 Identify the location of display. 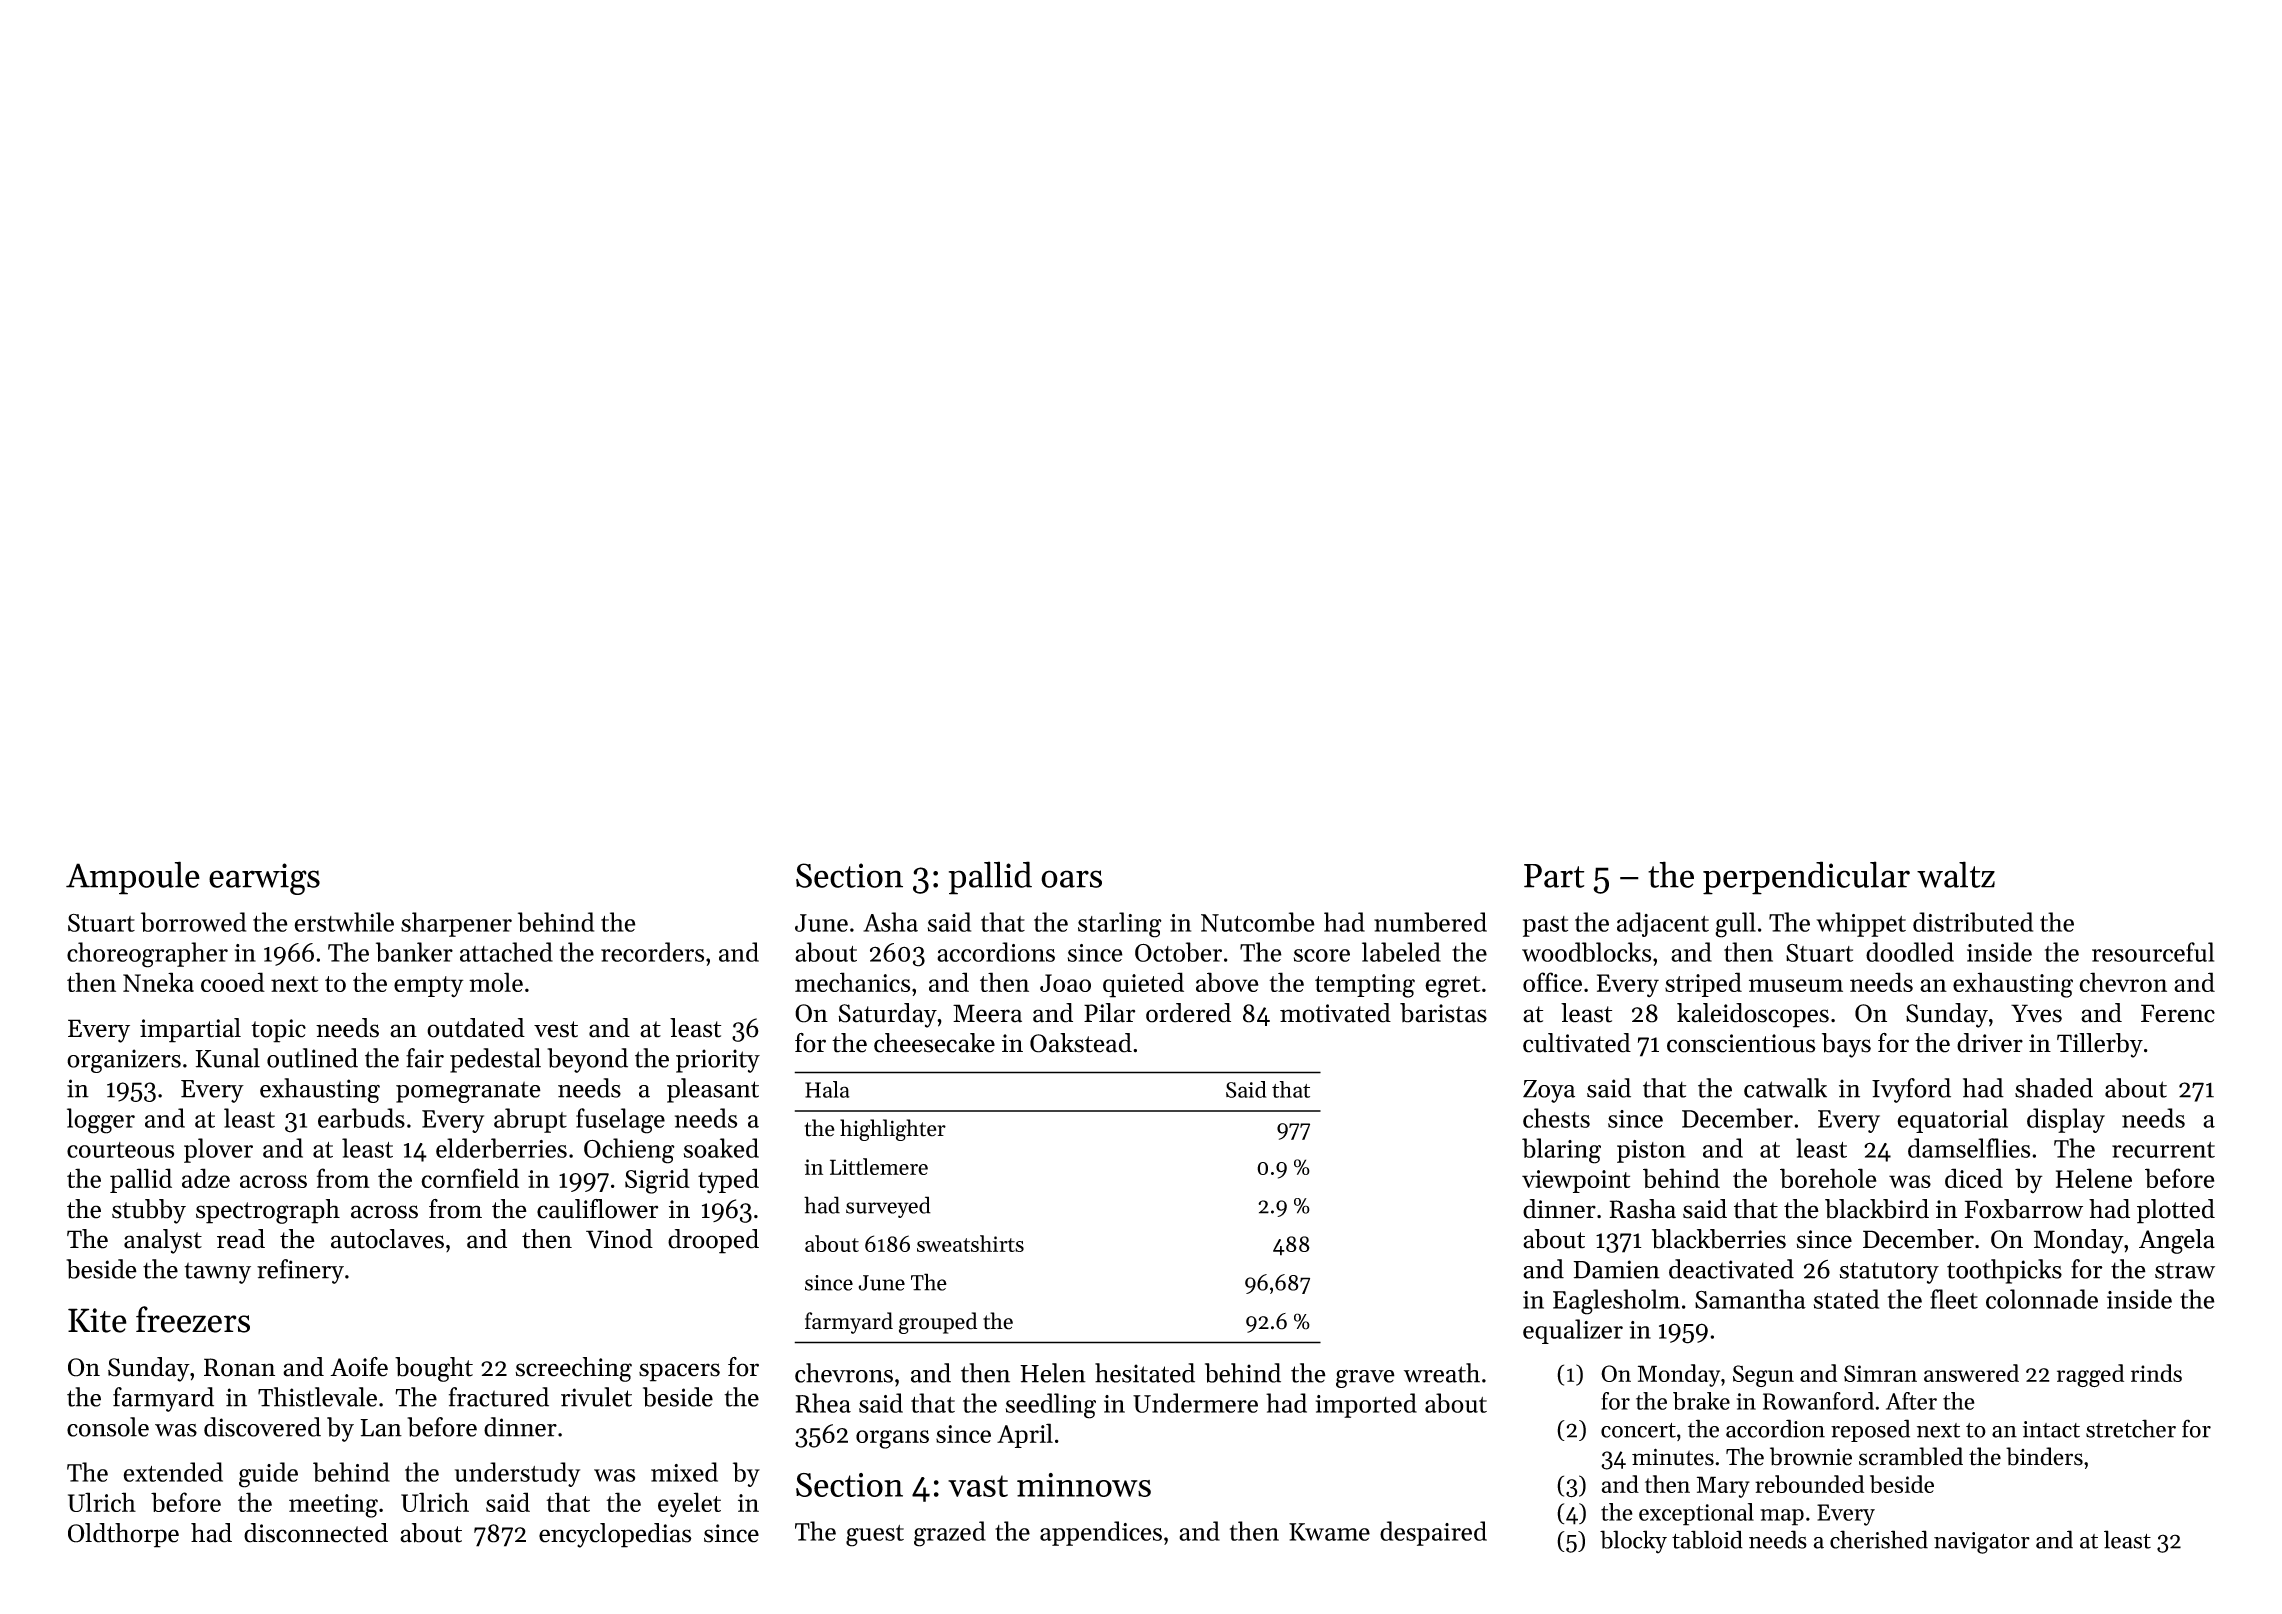
(2066, 1120).
